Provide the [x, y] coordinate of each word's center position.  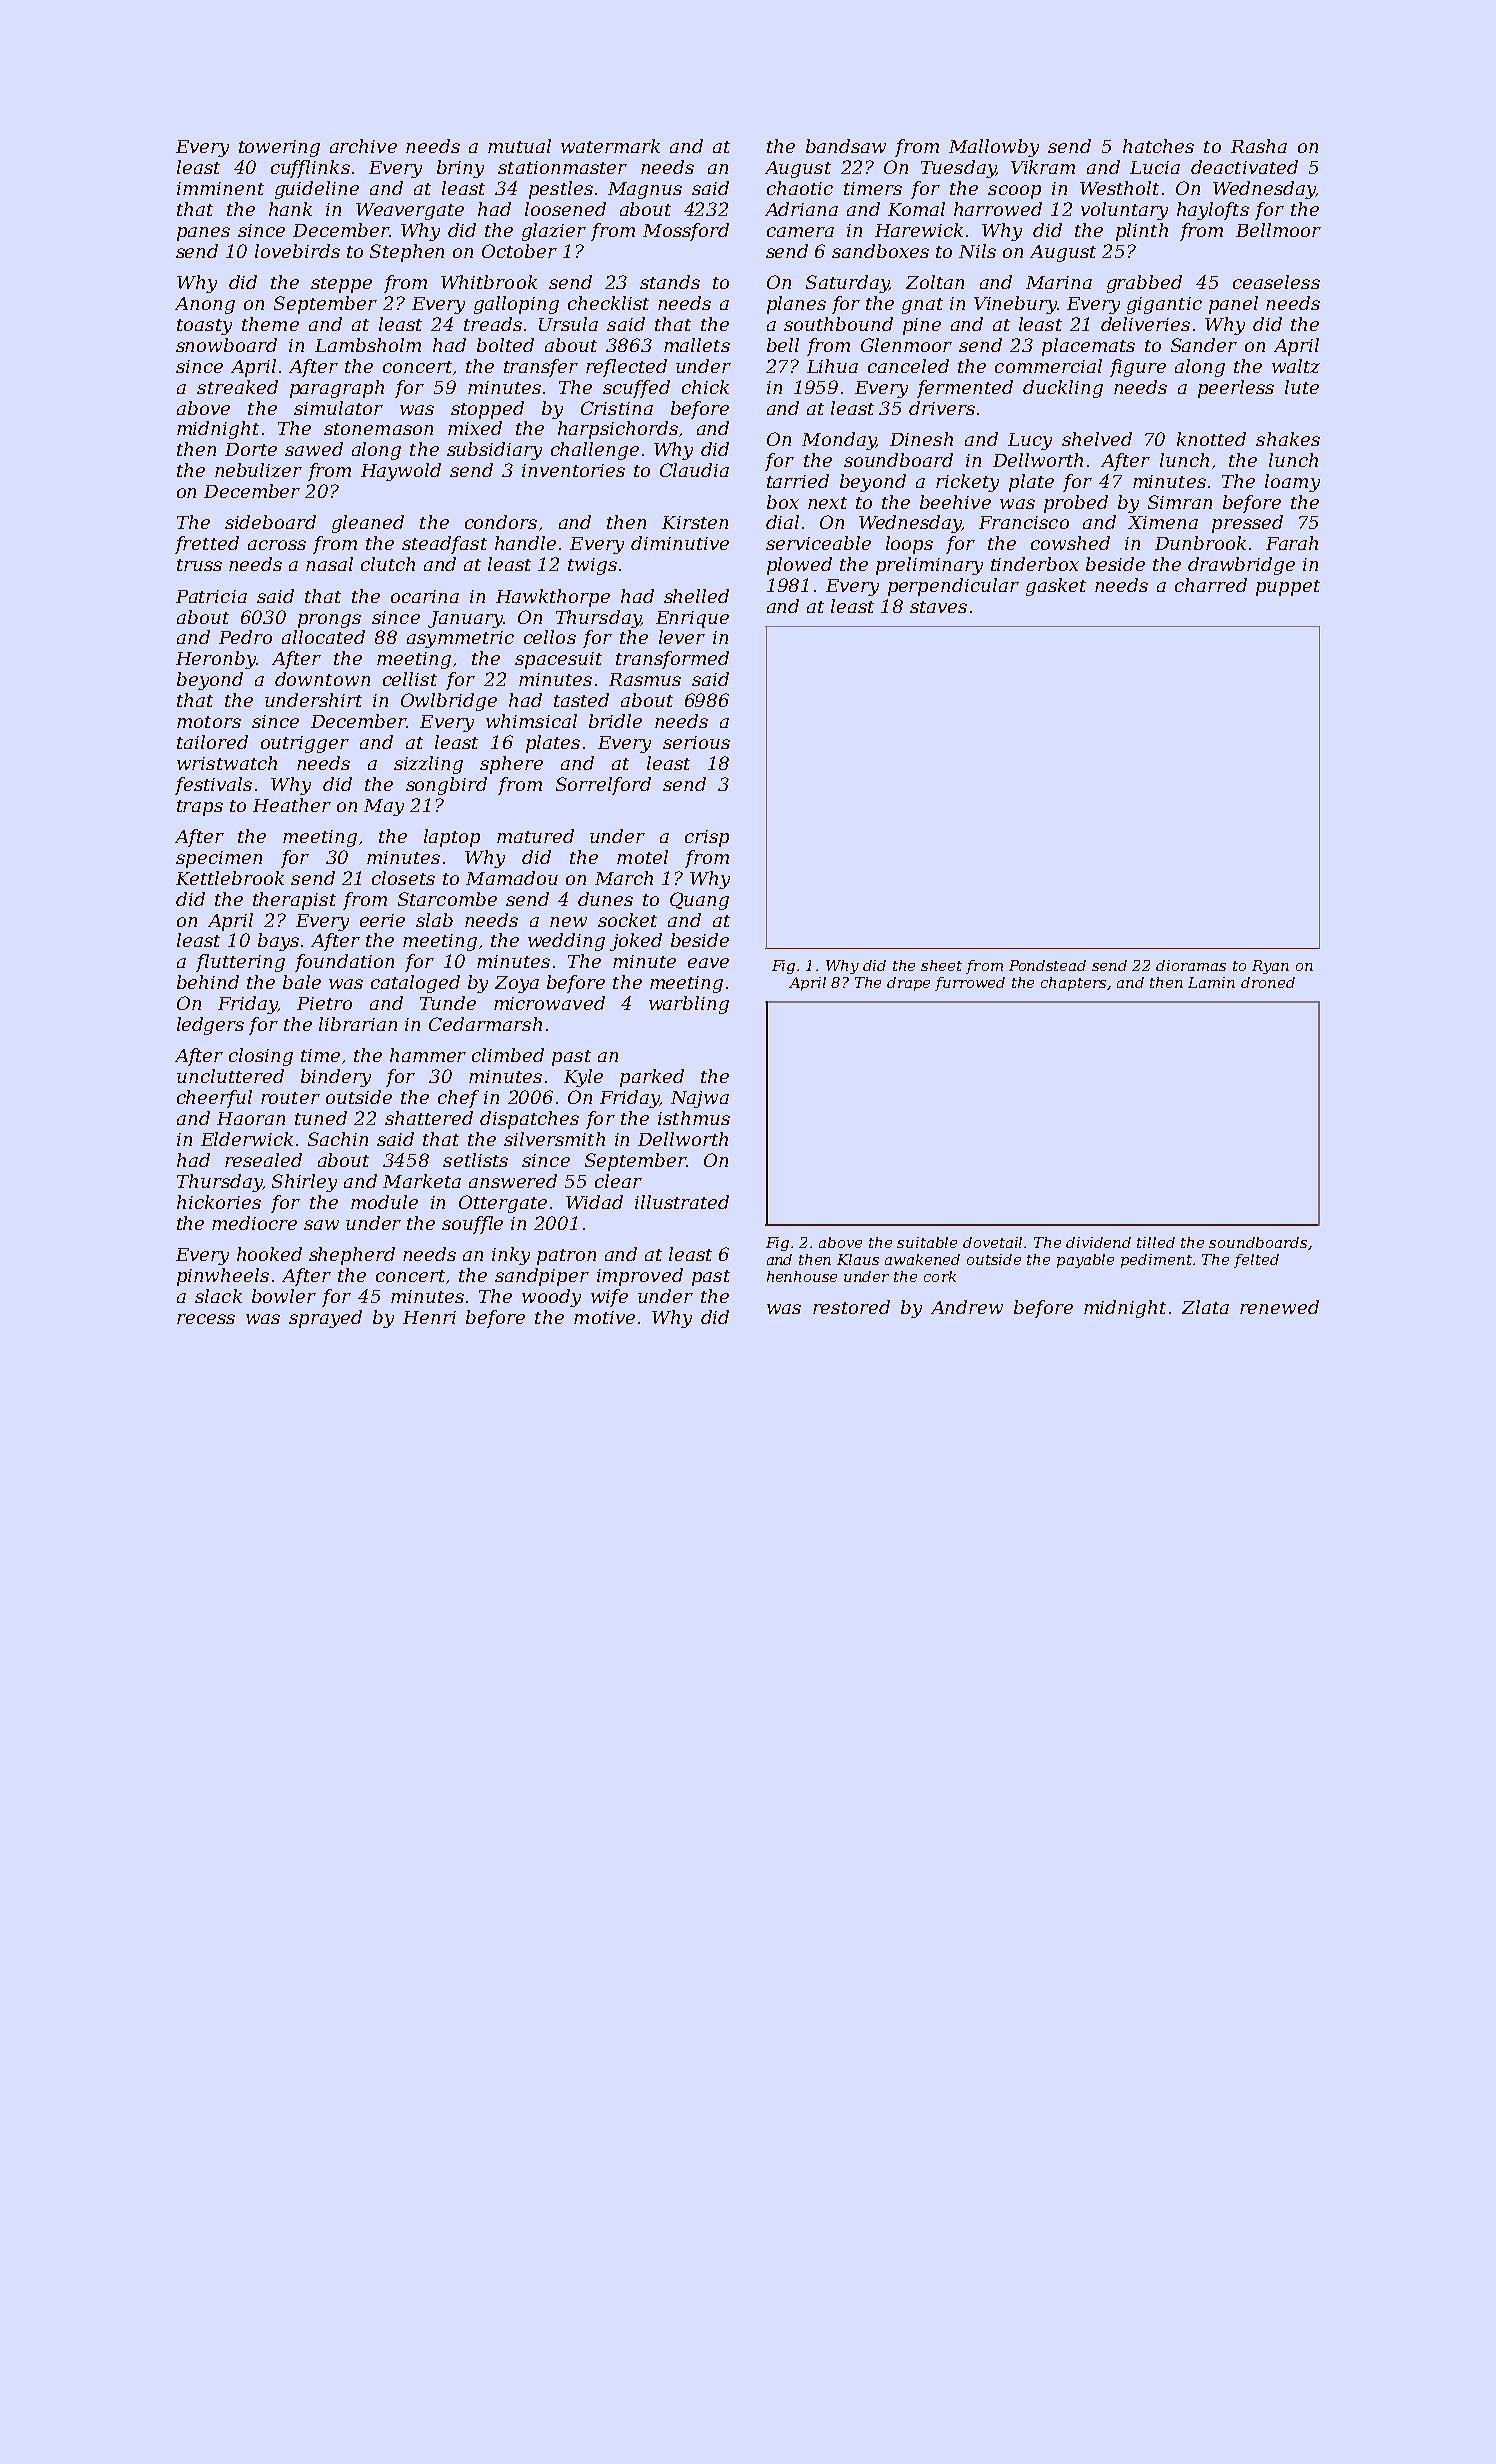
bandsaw [846, 146]
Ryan [1270, 967]
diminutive [680, 543]
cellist [410, 679]
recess [206, 1319]
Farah [1292, 543]
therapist [294, 901]
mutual [519, 146]
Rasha [1259, 146]
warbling [689, 1005]
